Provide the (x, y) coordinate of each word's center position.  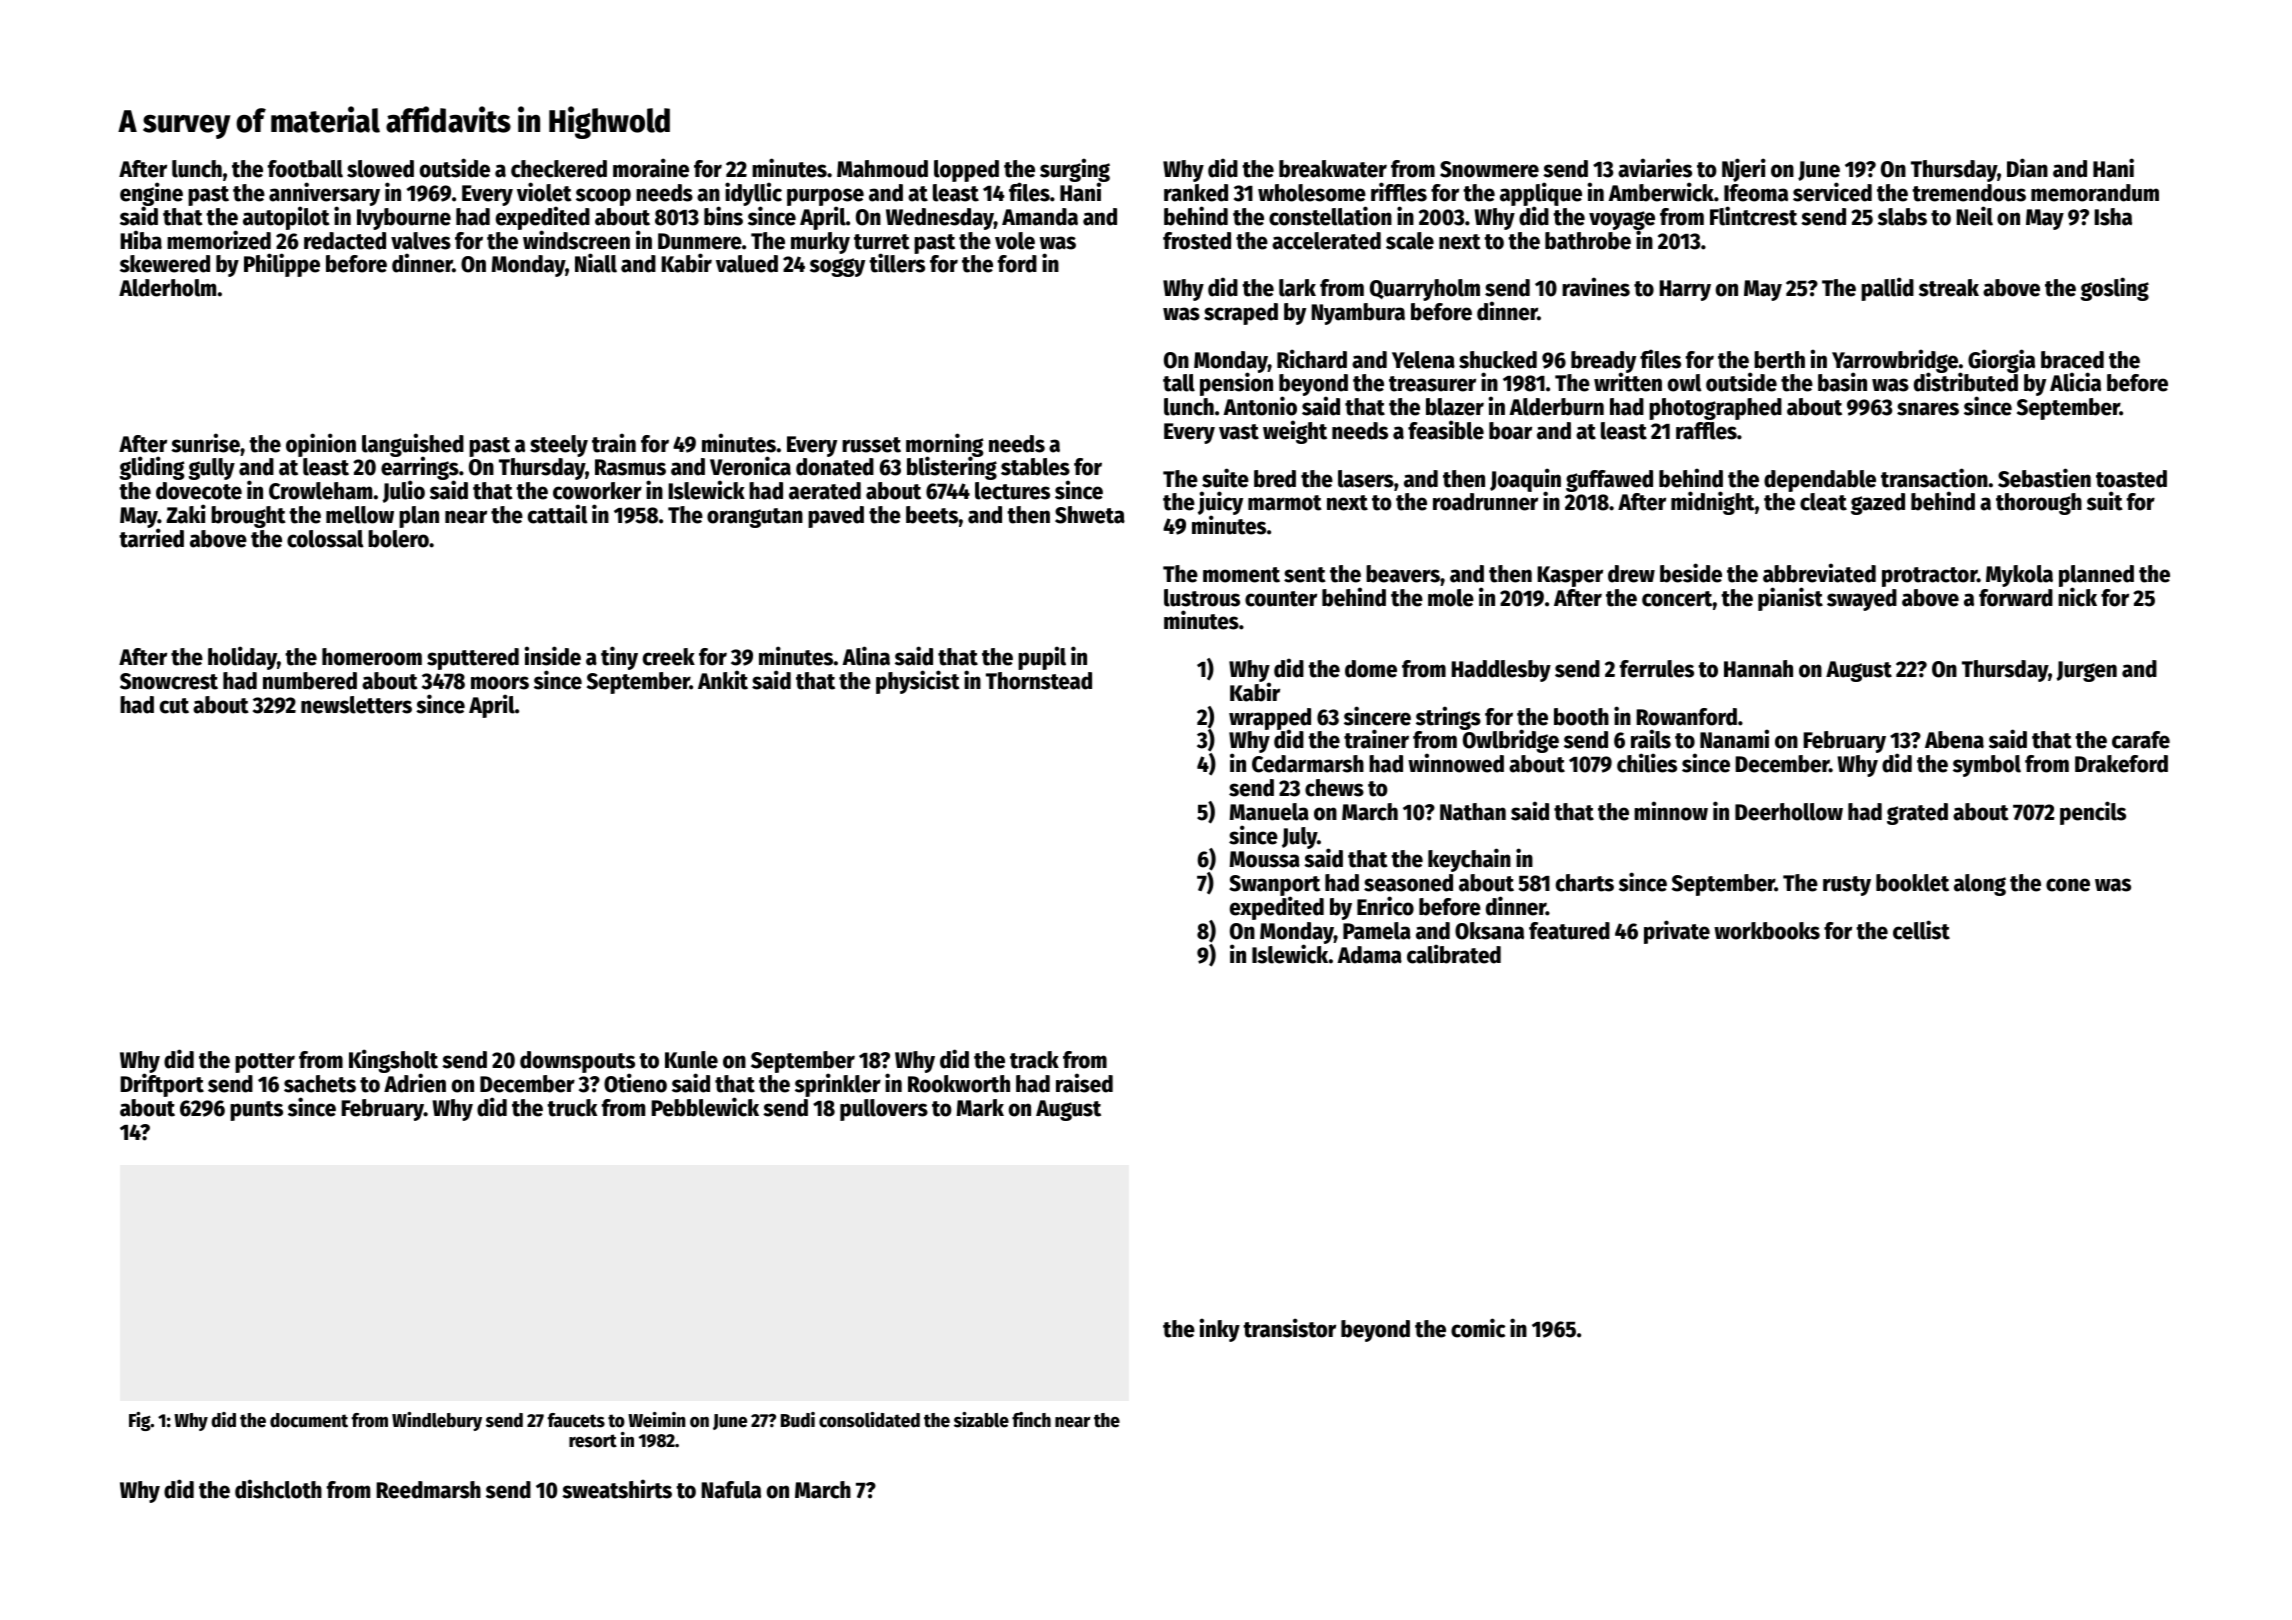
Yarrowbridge (1895, 361)
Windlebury (437, 1421)
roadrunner (1485, 502)
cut (174, 706)
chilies (1647, 763)
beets (932, 515)
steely (559, 446)
